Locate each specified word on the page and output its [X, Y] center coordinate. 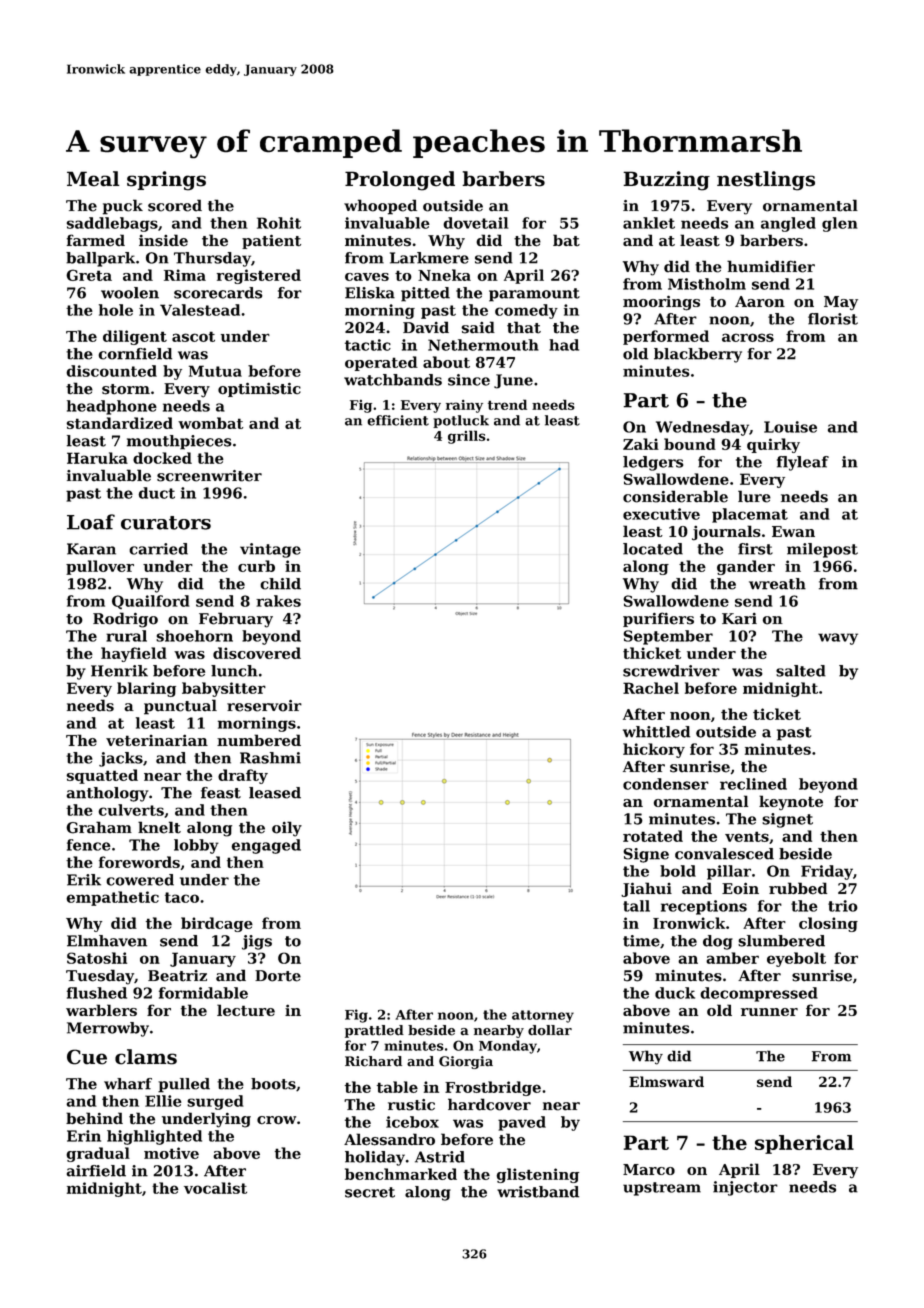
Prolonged [400, 181]
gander [746, 567]
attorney [543, 1016]
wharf [128, 1084]
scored [175, 205]
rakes [278, 601]
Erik [84, 880]
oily [287, 829]
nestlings [766, 181]
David [426, 327]
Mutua [215, 371]
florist [833, 319]
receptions [704, 907]
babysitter [224, 689]
